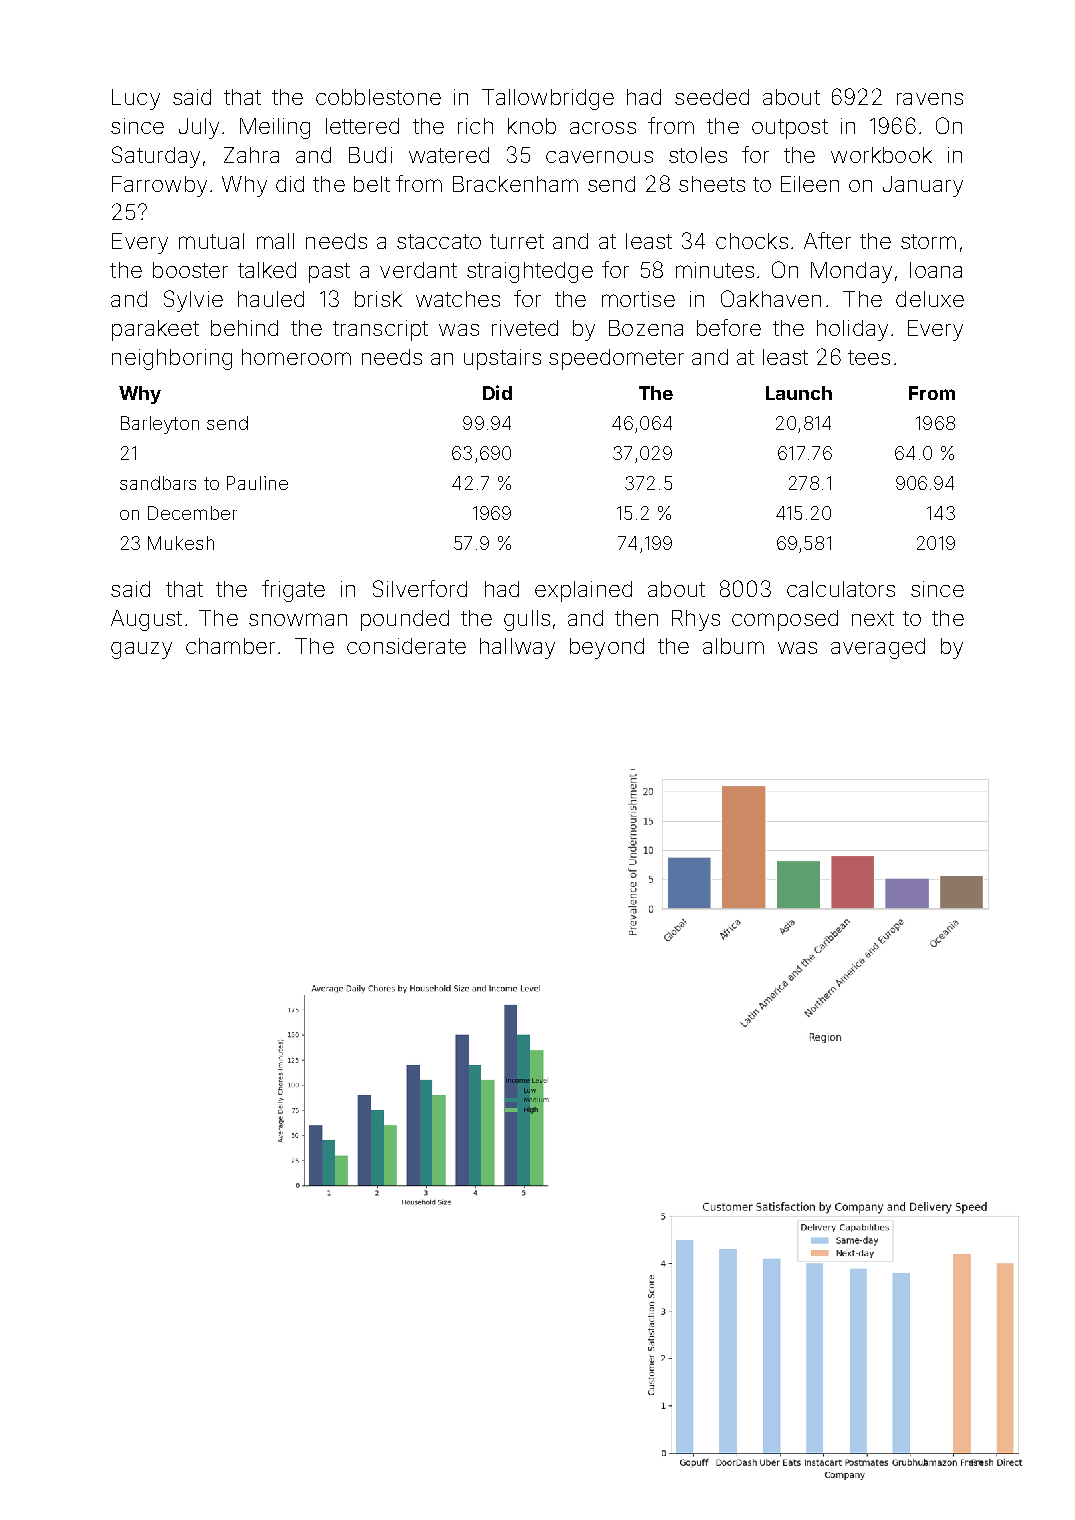 The width and height of the page is (1075, 1520). I want to click on Ioana, so click(936, 270).
